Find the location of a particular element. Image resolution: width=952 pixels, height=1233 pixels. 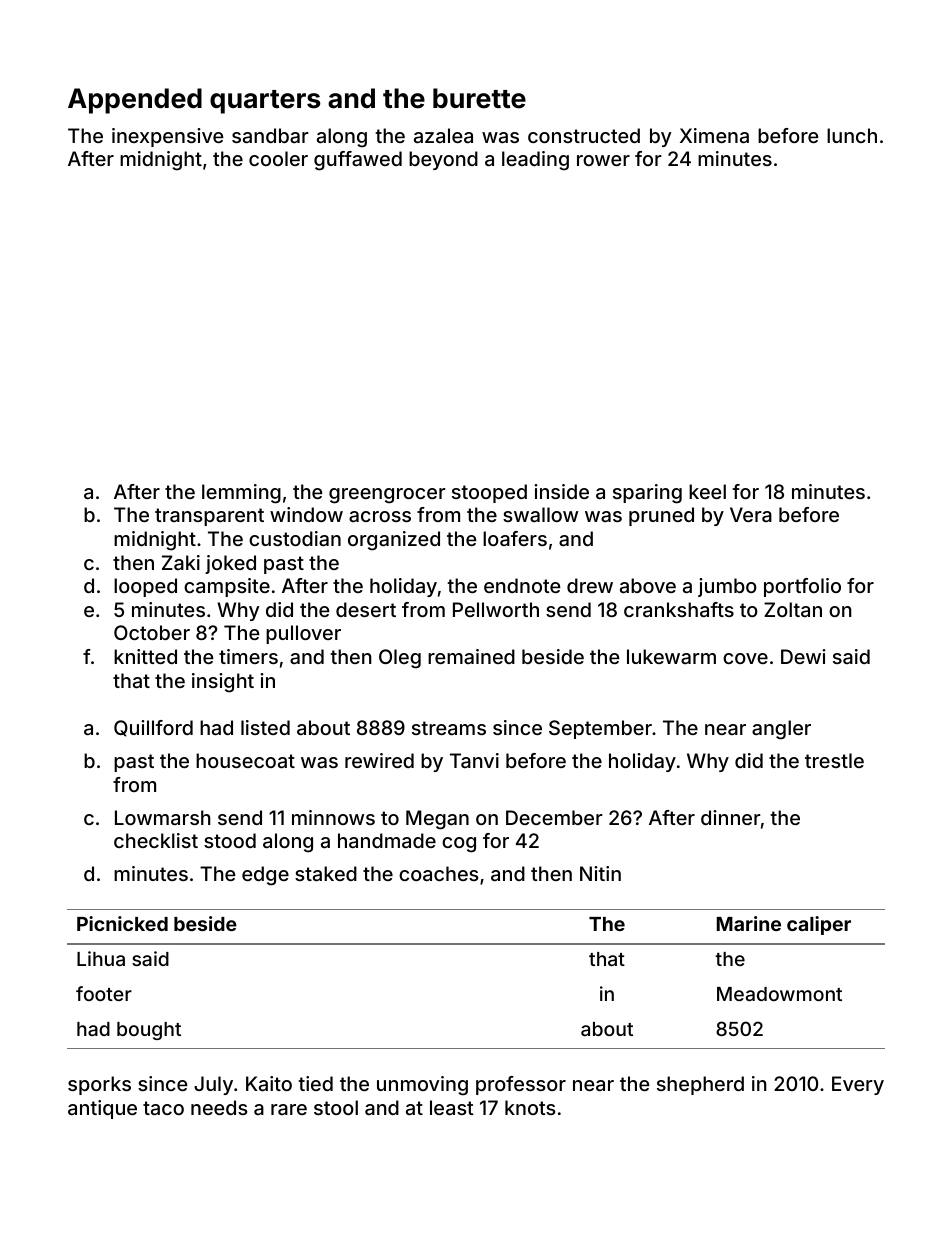

coaches is located at coordinates (438, 873).
